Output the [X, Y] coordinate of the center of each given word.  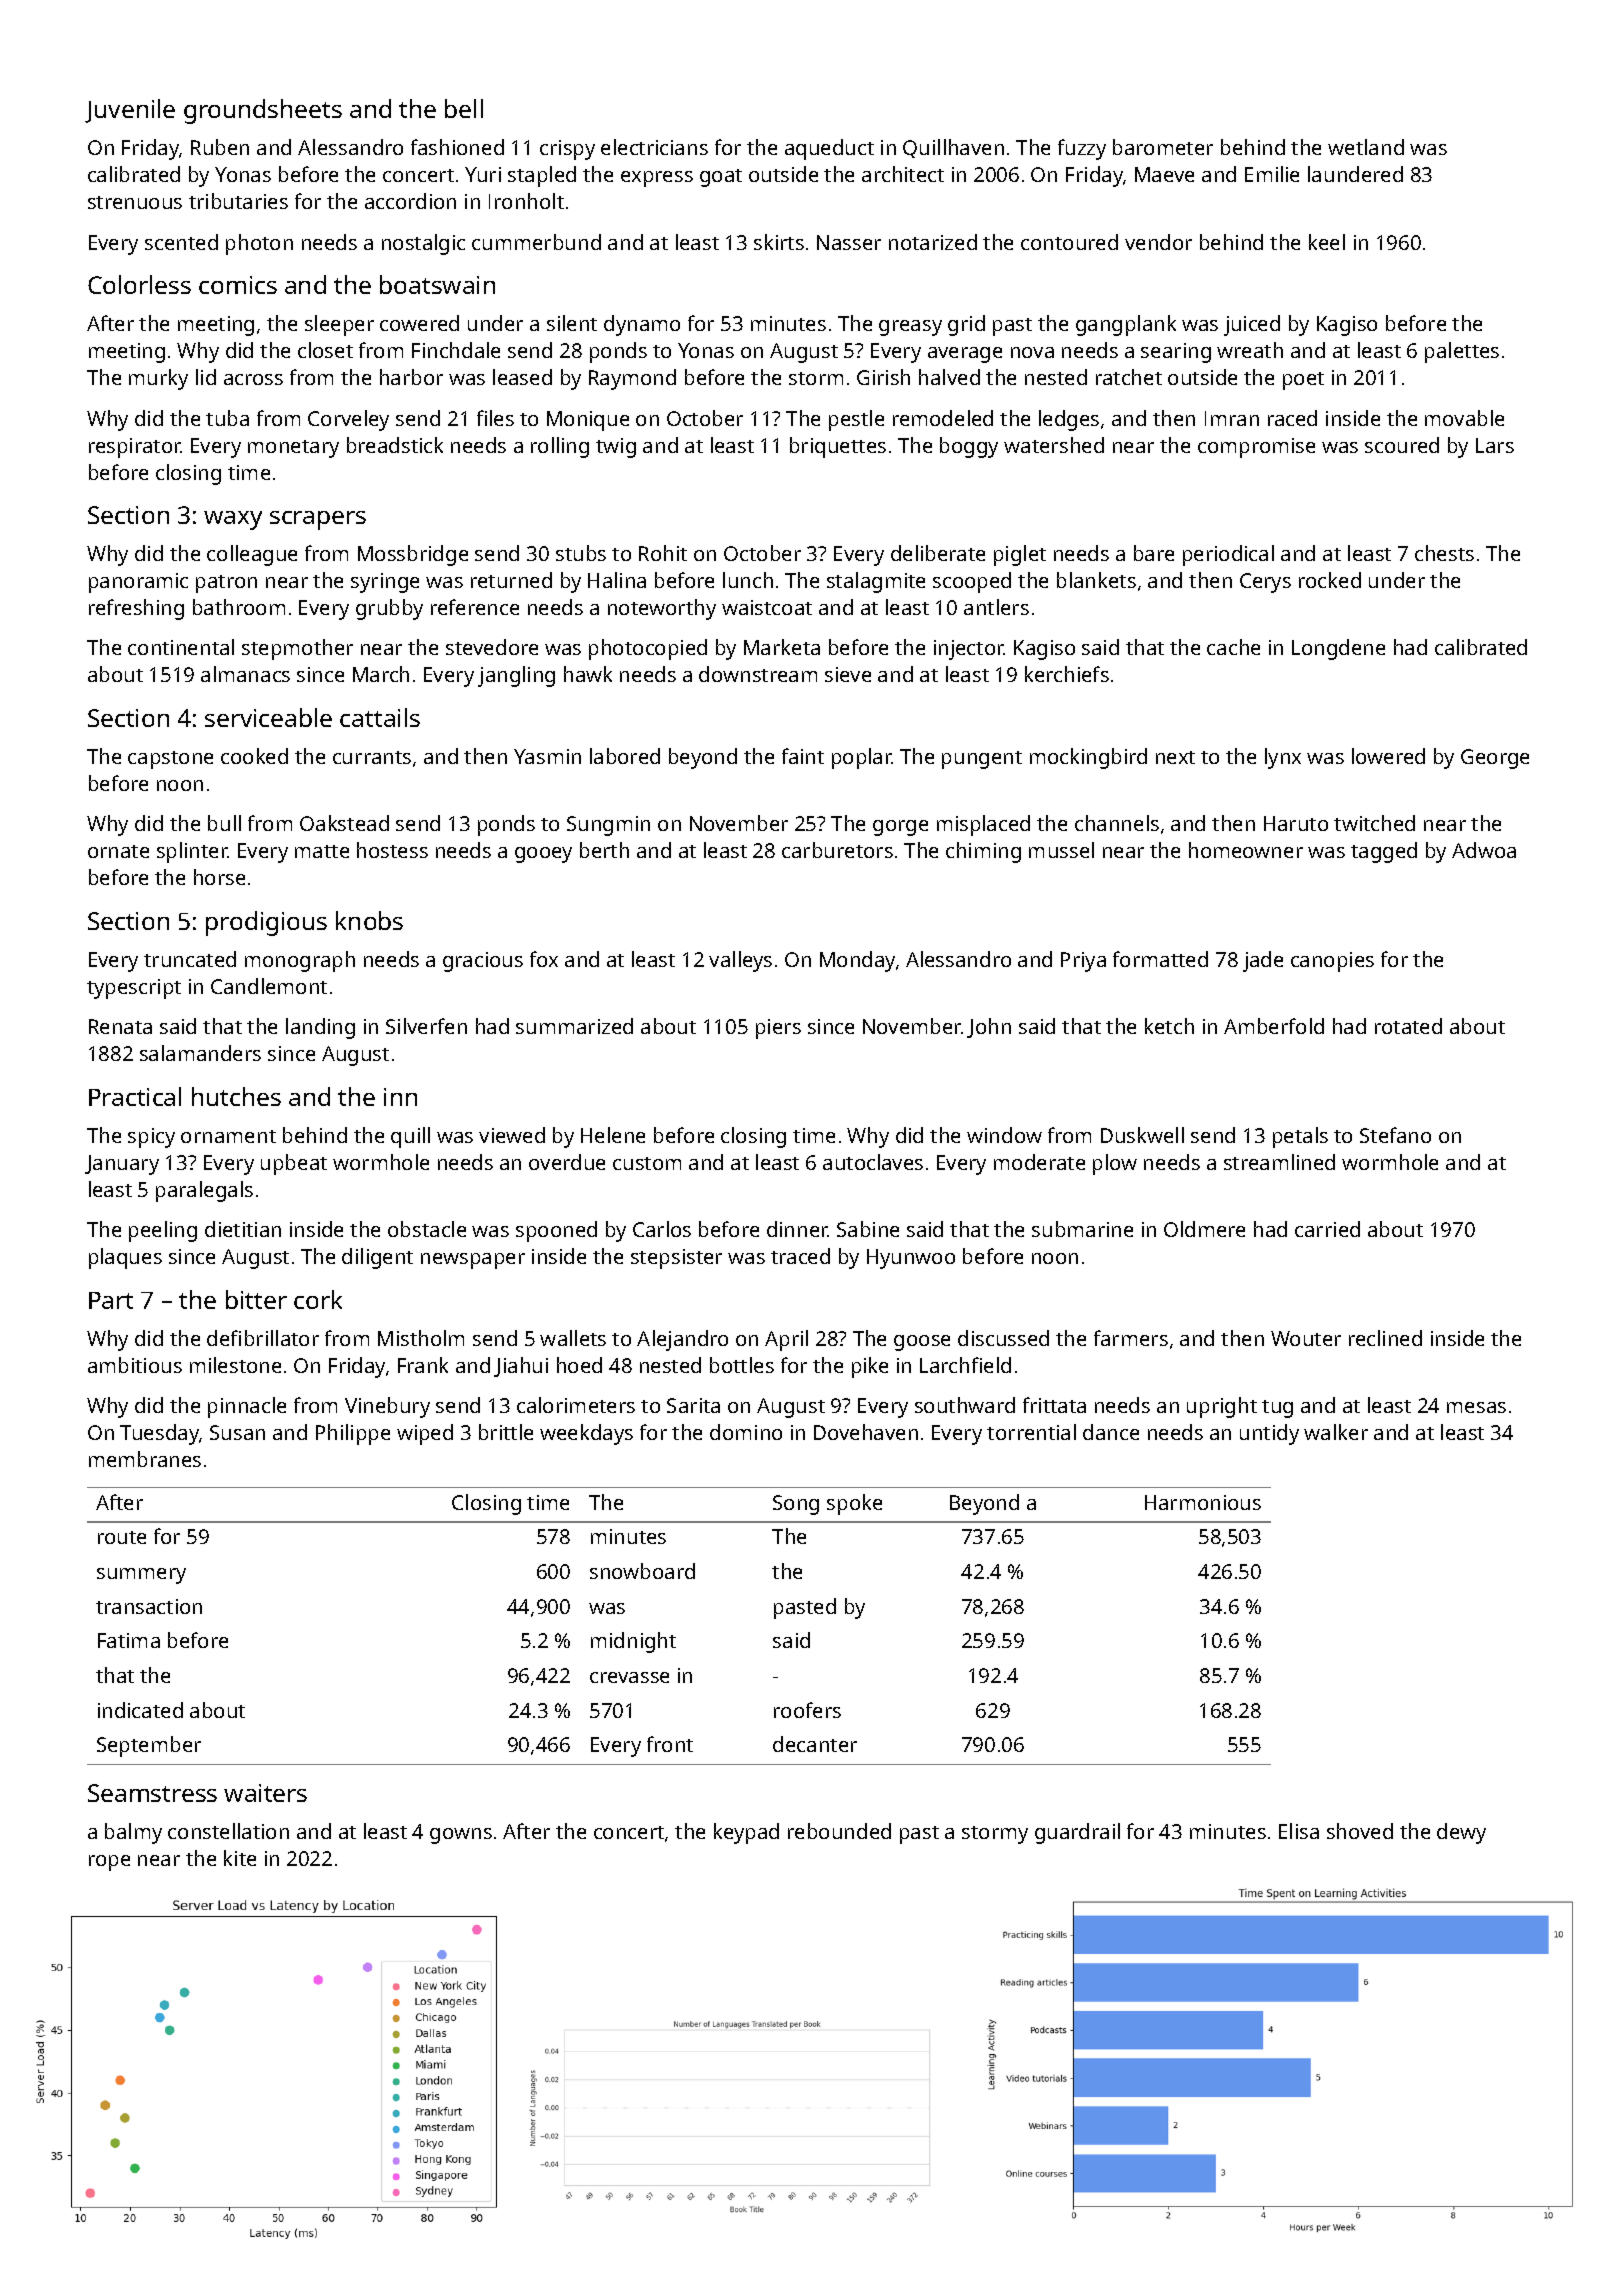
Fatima [129, 1640]
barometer [1163, 147]
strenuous [135, 202]
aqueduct [829, 149]
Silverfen [426, 1026]
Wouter [1306, 1338]
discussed [1003, 1338]
